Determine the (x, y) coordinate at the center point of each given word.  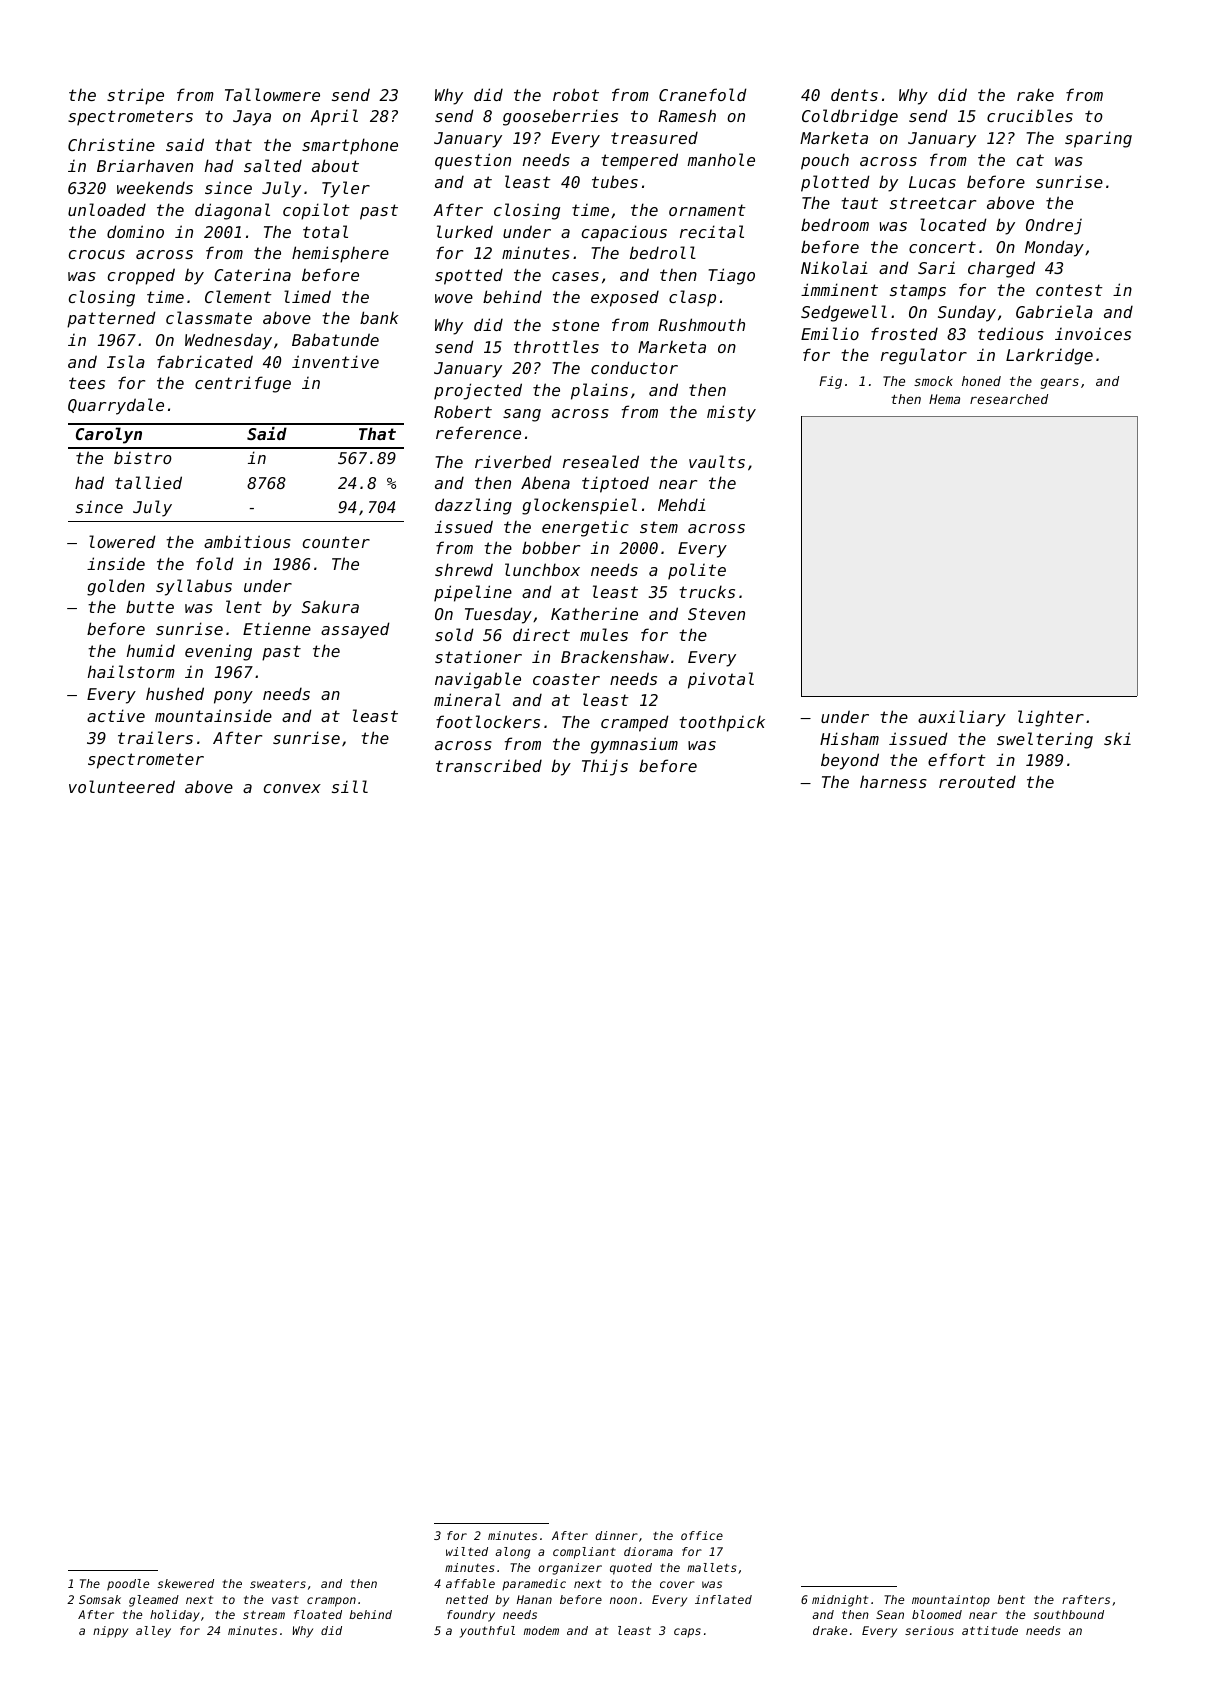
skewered (186, 1583)
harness (893, 781)
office (702, 1535)
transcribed (489, 765)
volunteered (122, 786)
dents (854, 94)
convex (292, 788)
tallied (148, 482)
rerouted (977, 781)
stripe (135, 96)
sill (350, 786)
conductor (634, 367)
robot (576, 94)
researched (1009, 399)
